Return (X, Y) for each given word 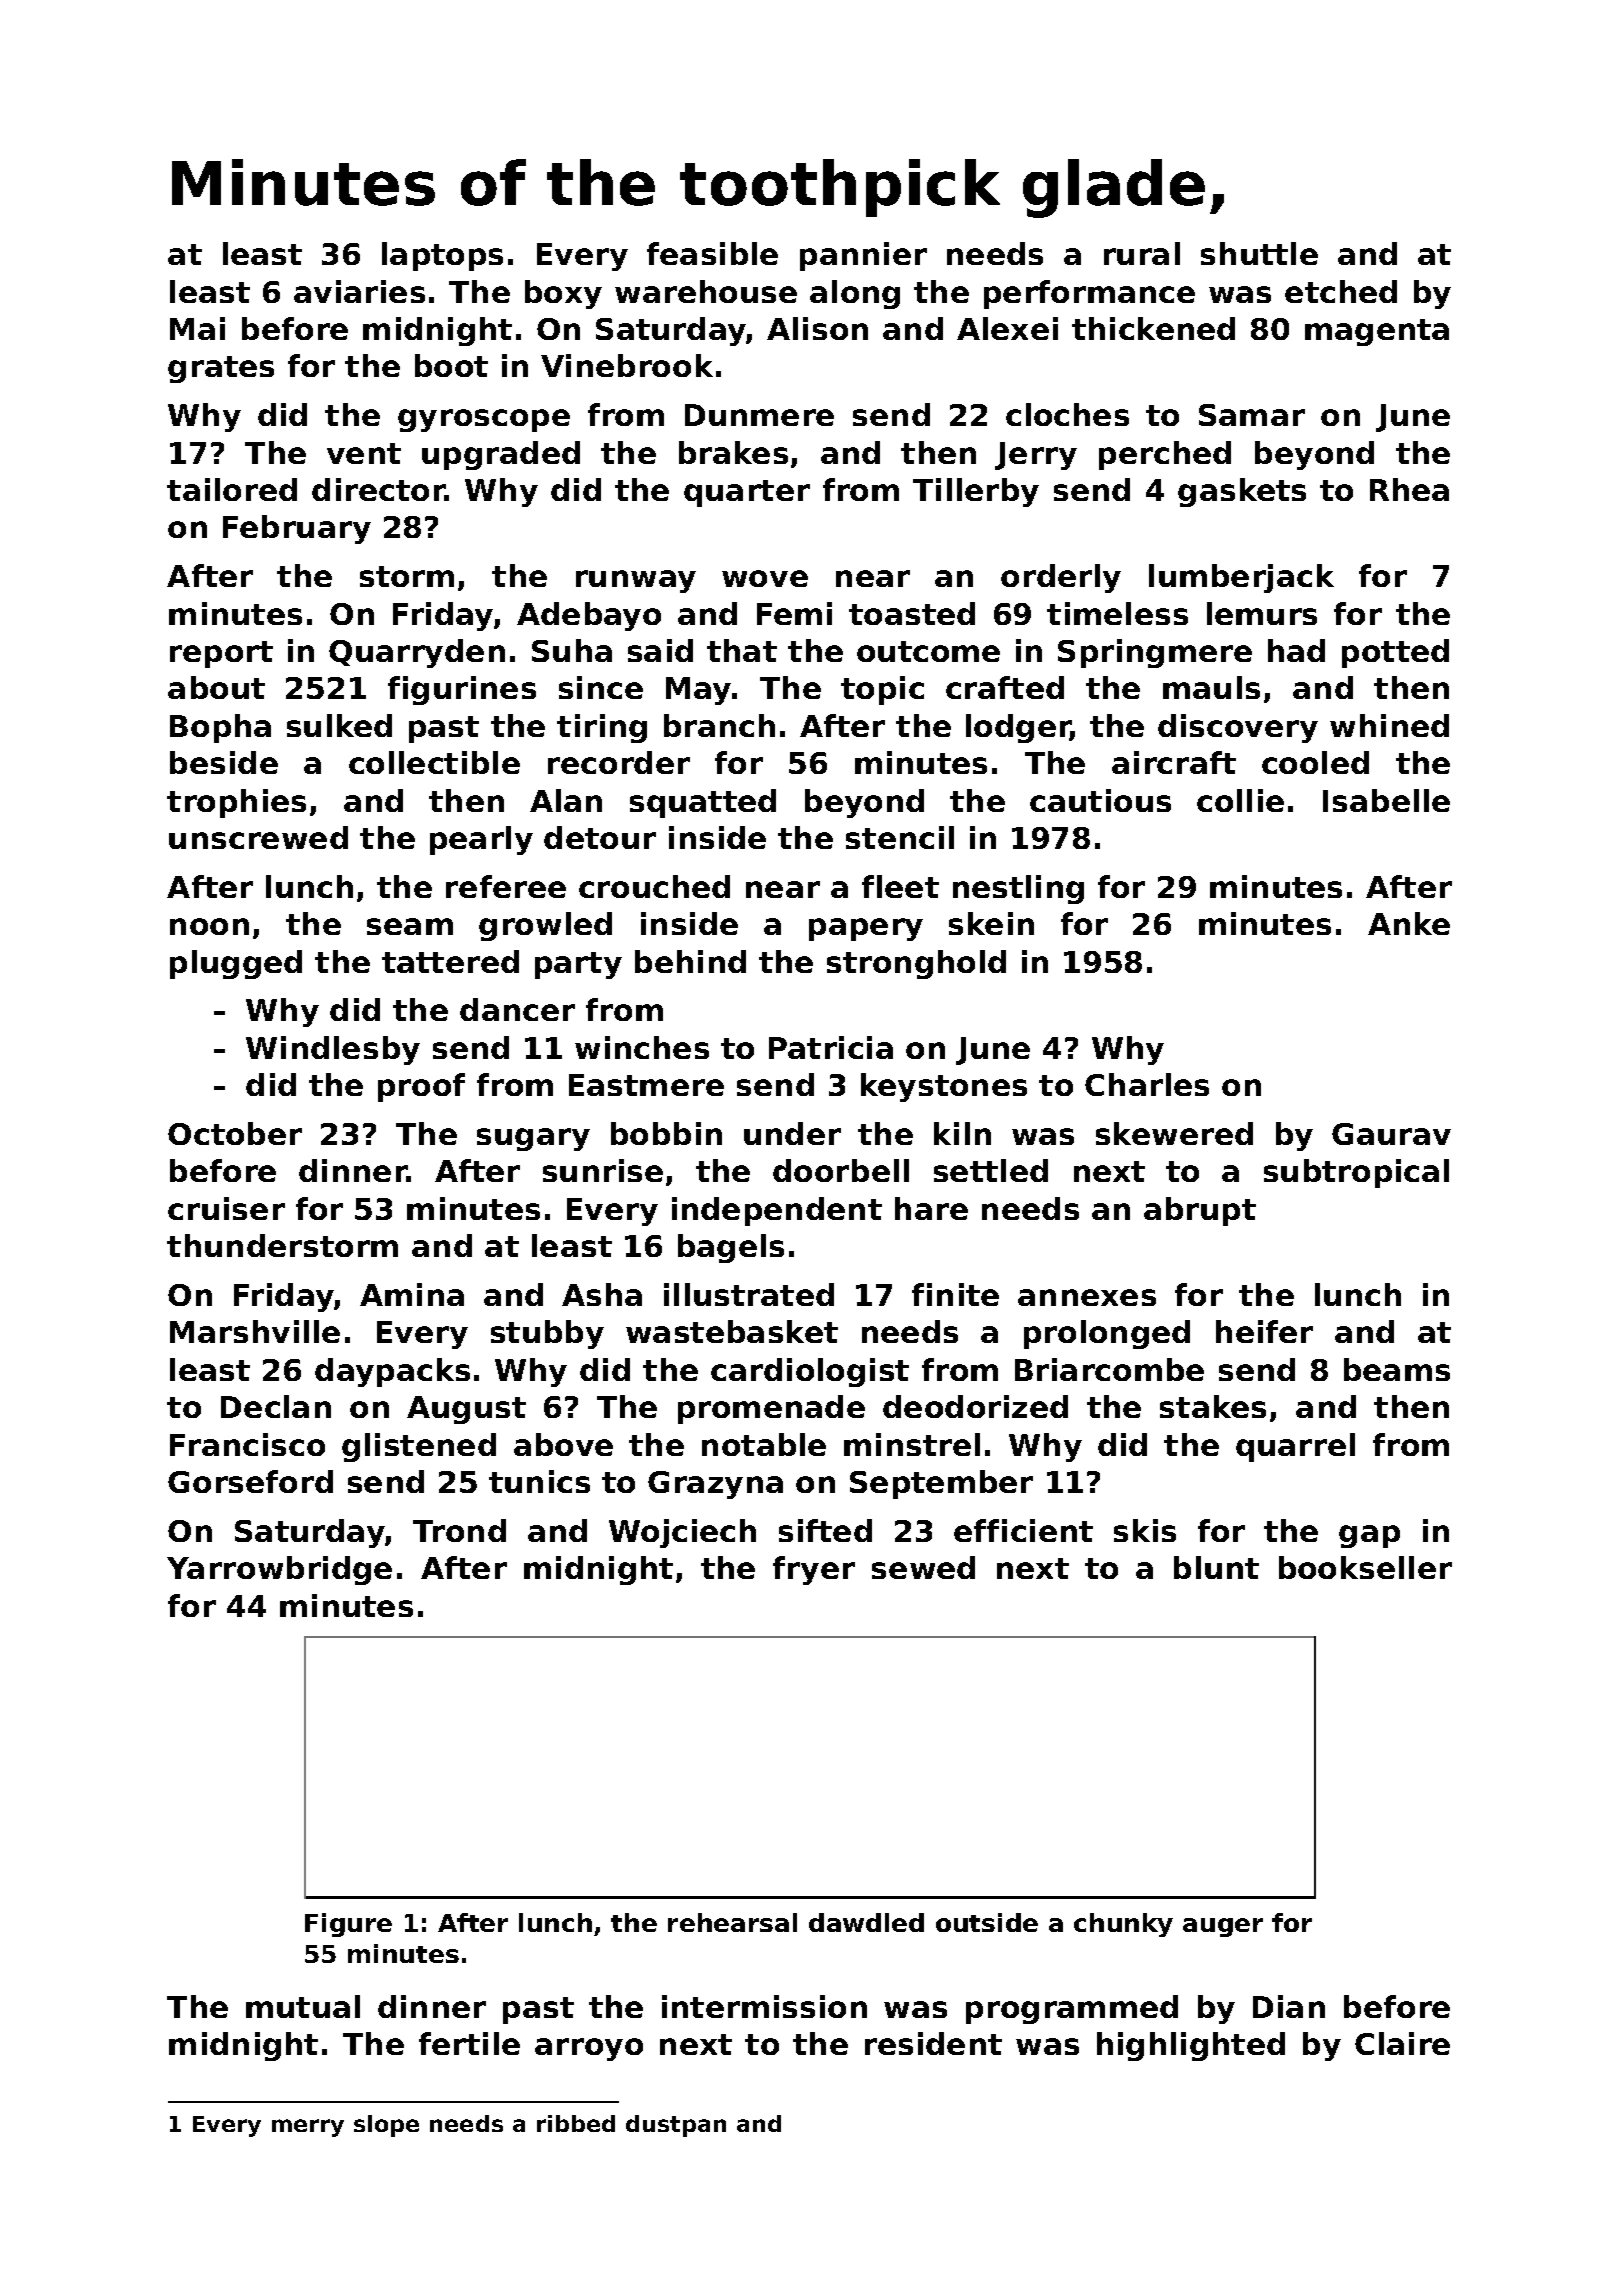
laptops (442, 256)
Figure (348, 1925)
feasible (712, 253)
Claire (1402, 2043)
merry (308, 2128)
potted (1395, 653)
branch (719, 725)
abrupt (1200, 1211)
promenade (771, 1409)
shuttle (1259, 253)
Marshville (255, 1331)
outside (987, 1922)
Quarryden (417, 653)
